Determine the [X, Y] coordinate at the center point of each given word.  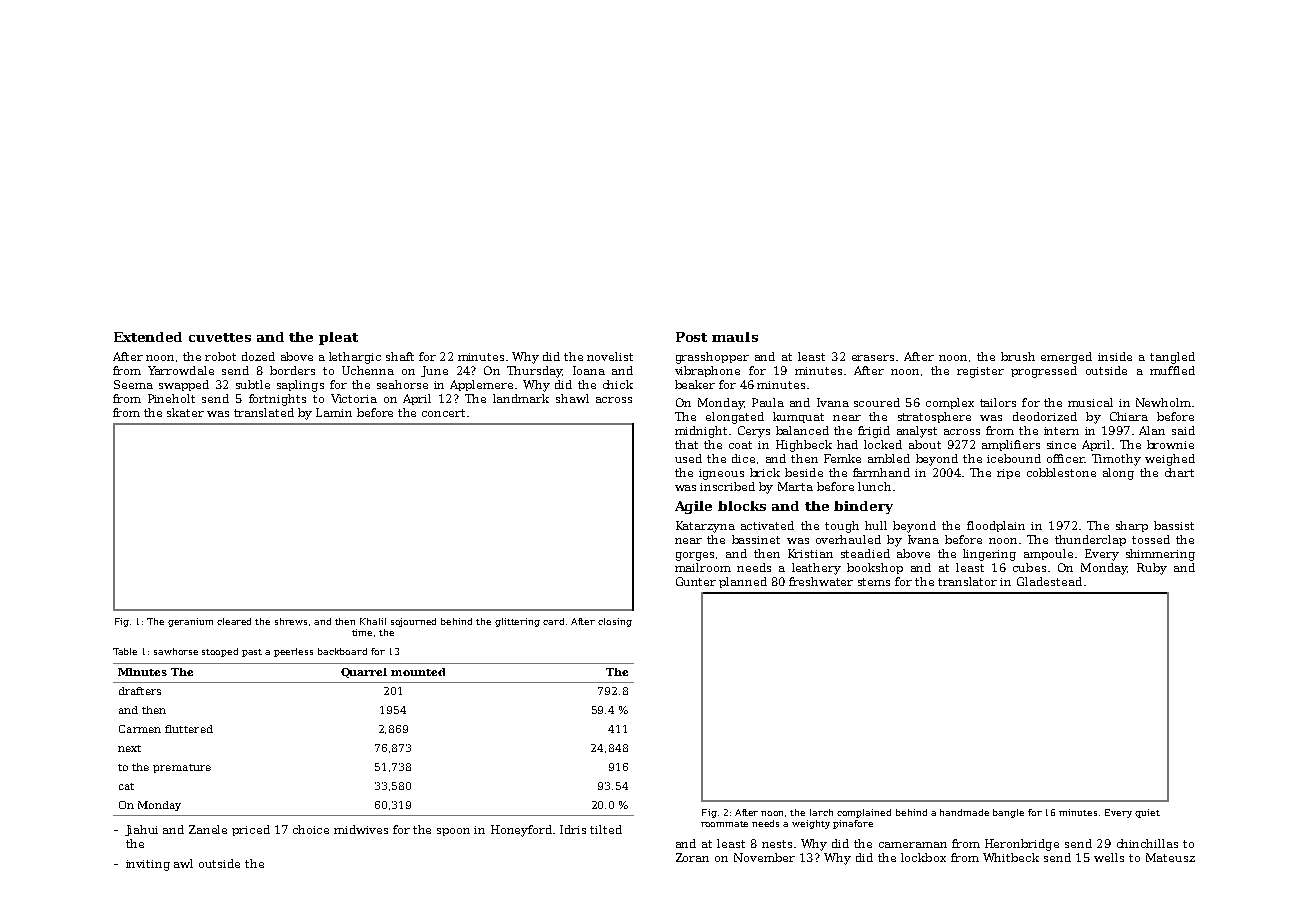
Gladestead [1049, 581]
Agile [693, 507]
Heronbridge [1022, 845]
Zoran [692, 857]
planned [743, 582]
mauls [735, 337]
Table [125, 651]
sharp [1132, 526]
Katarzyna [705, 527]
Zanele [208, 829]
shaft [400, 356]
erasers [873, 358]
